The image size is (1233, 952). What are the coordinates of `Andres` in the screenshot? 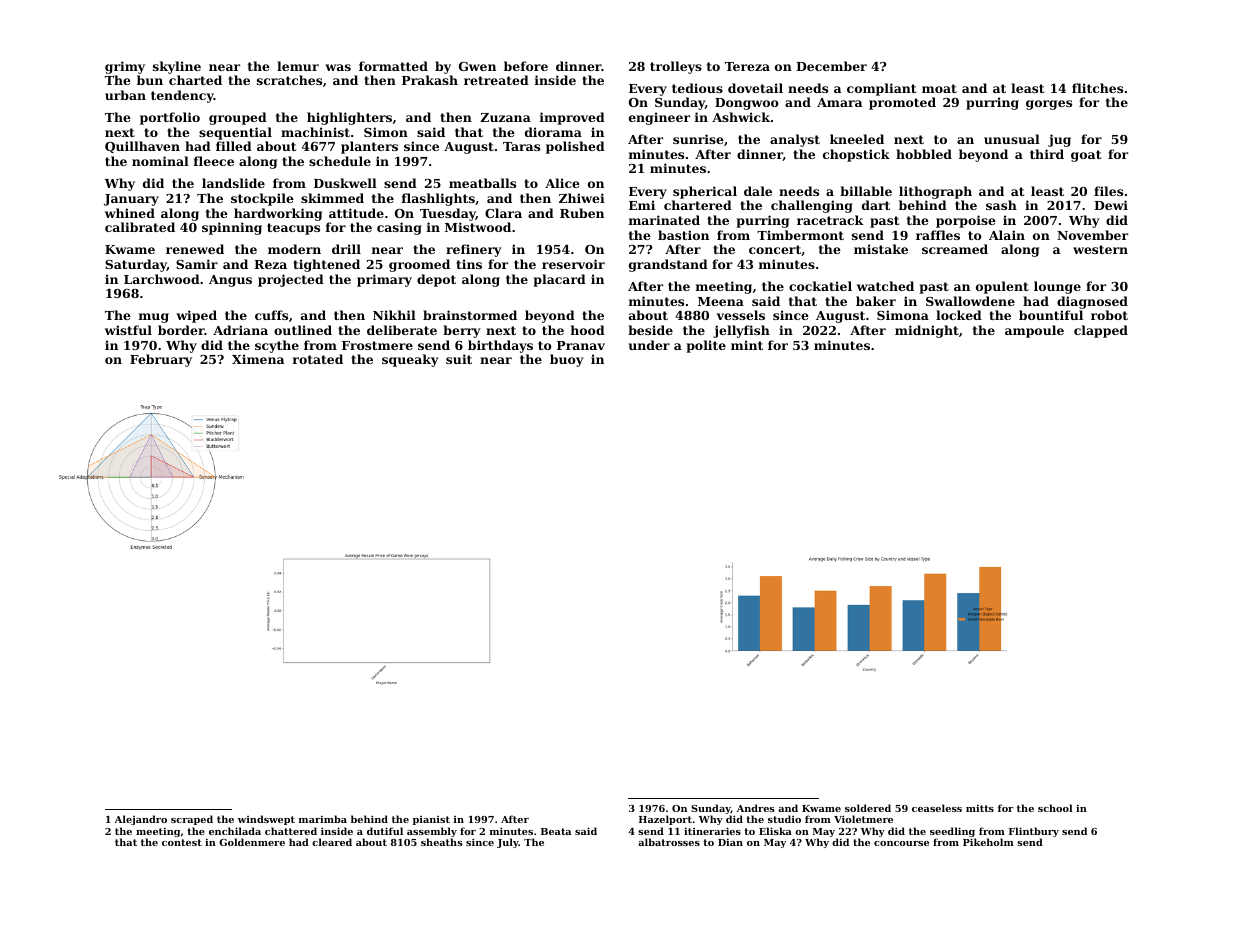 It's located at (756, 808).
